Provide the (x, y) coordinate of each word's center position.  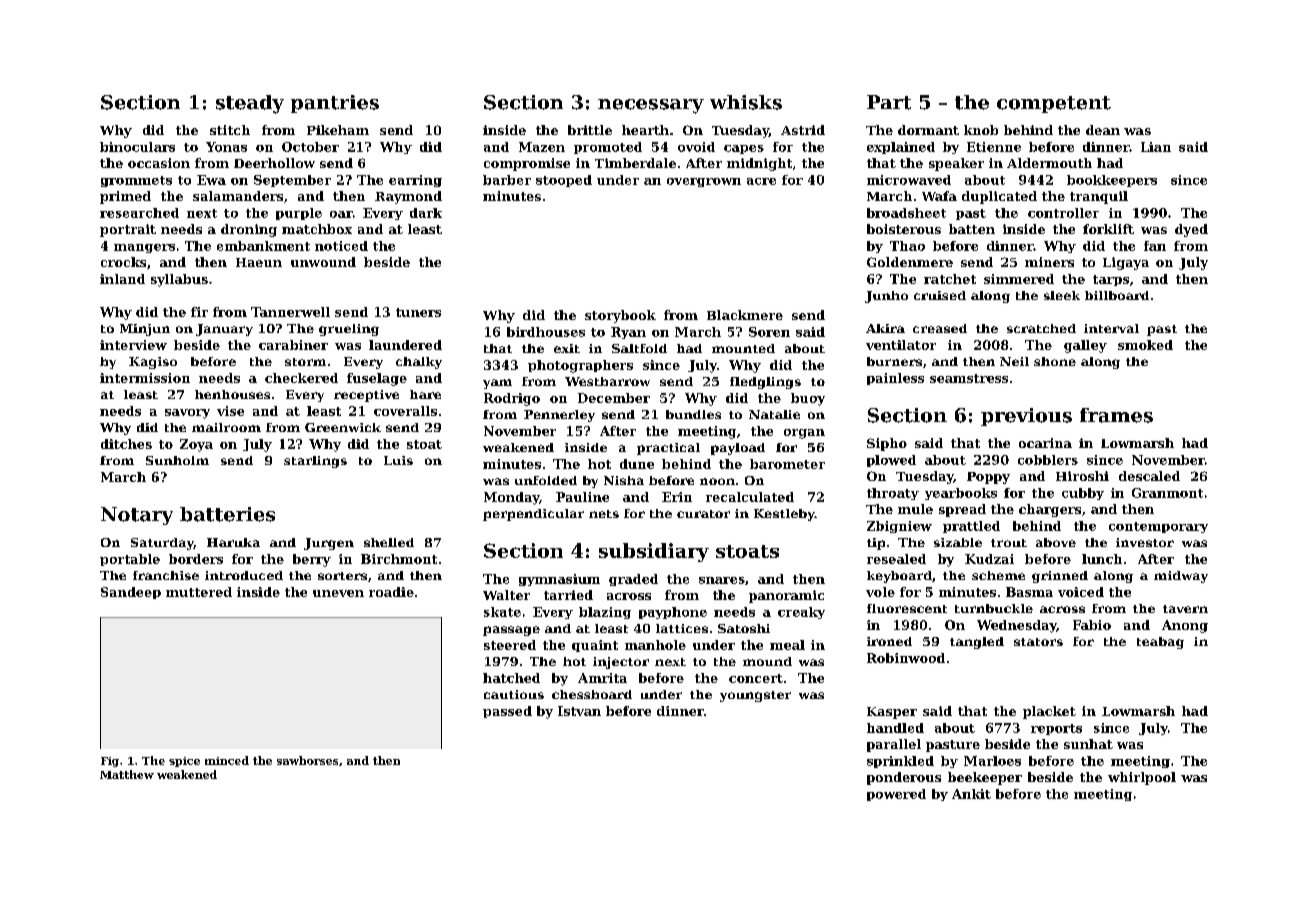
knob (981, 130)
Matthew (127, 774)
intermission (145, 378)
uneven (338, 593)
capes (744, 149)
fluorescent (907, 608)
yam (497, 384)
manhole (655, 645)
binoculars (137, 147)
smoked (1145, 345)
